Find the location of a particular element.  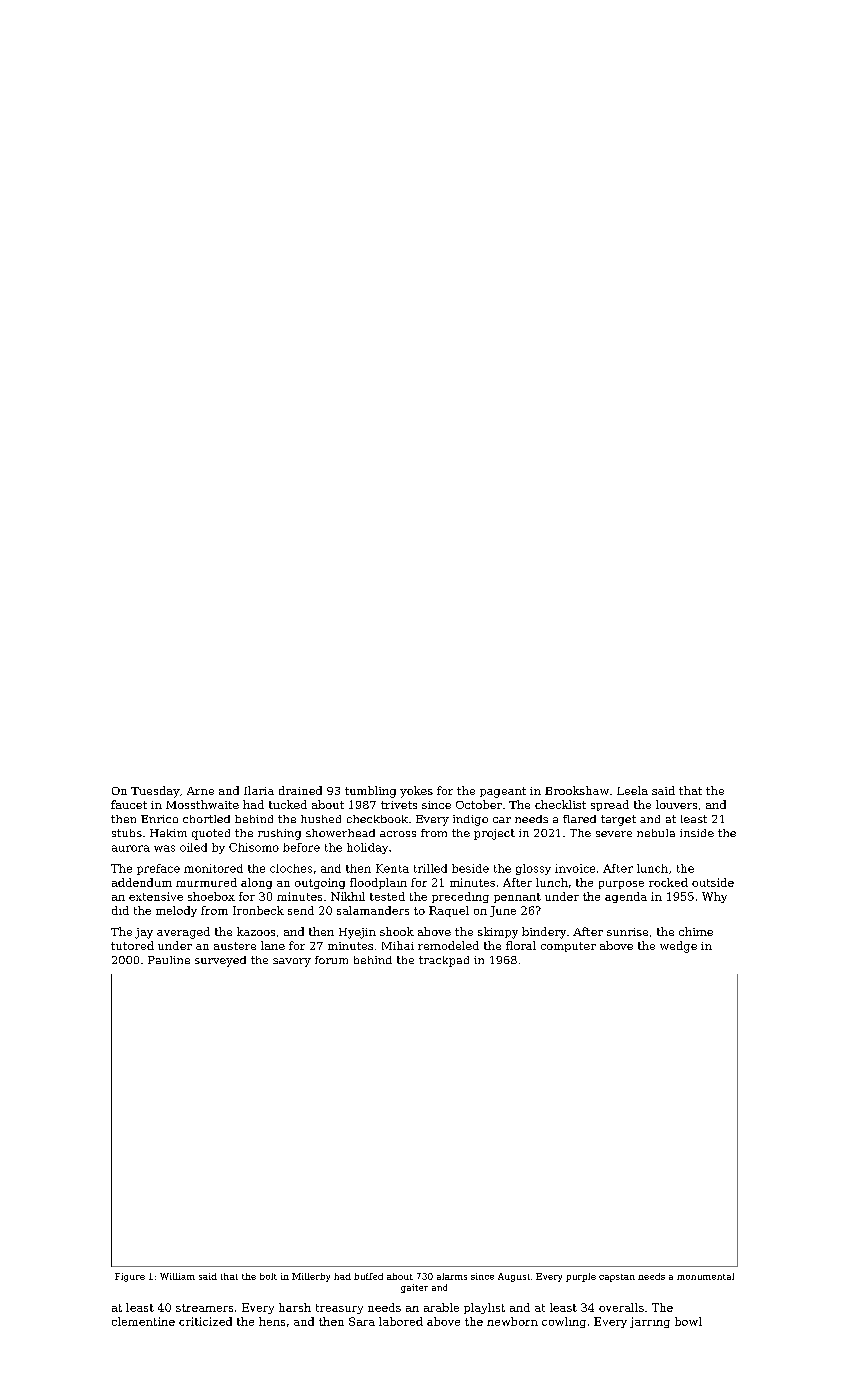

Pauline is located at coordinates (169, 960).
